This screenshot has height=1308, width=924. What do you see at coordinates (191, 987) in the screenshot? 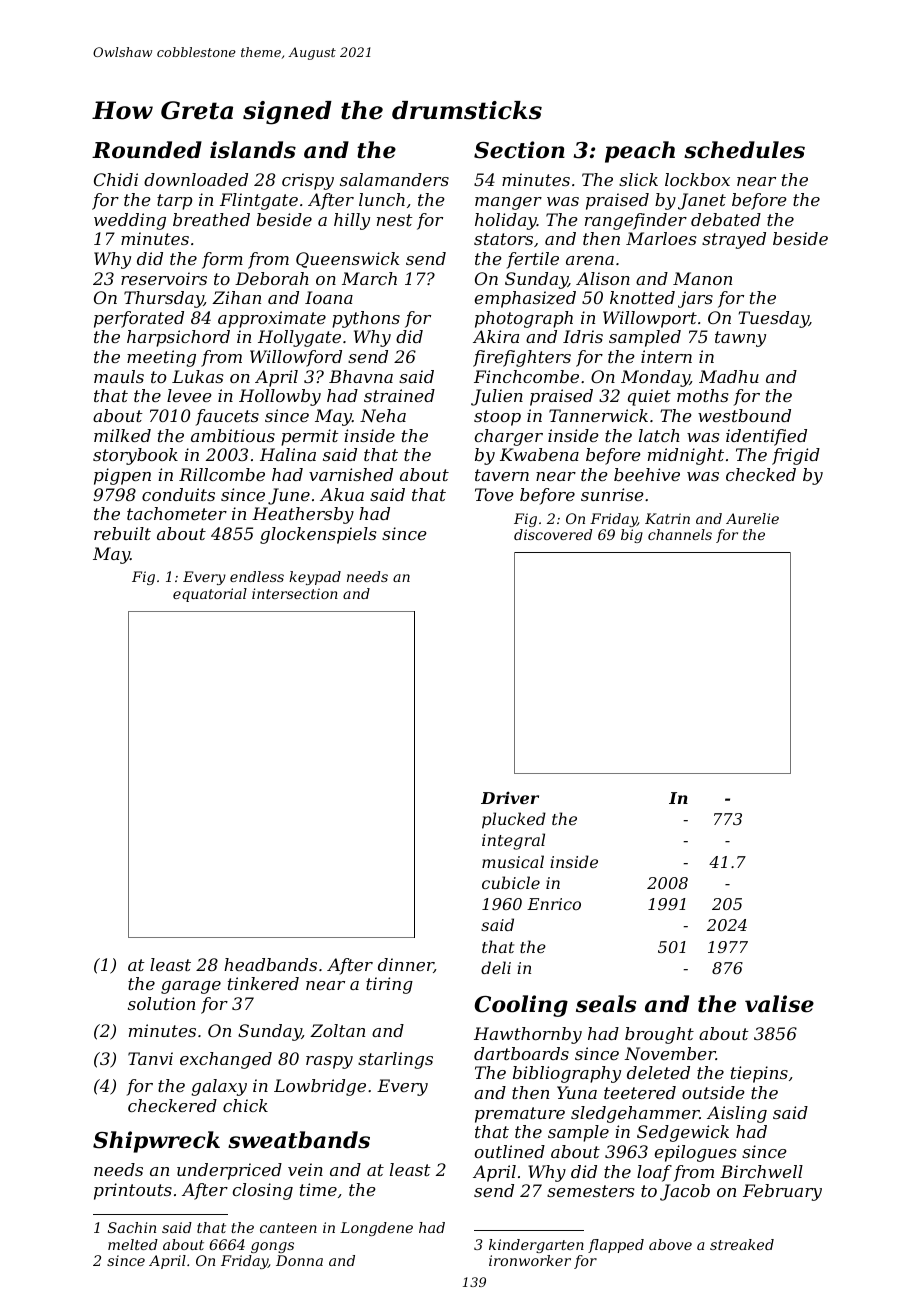
I see `garage` at bounding box center [191, 987].
